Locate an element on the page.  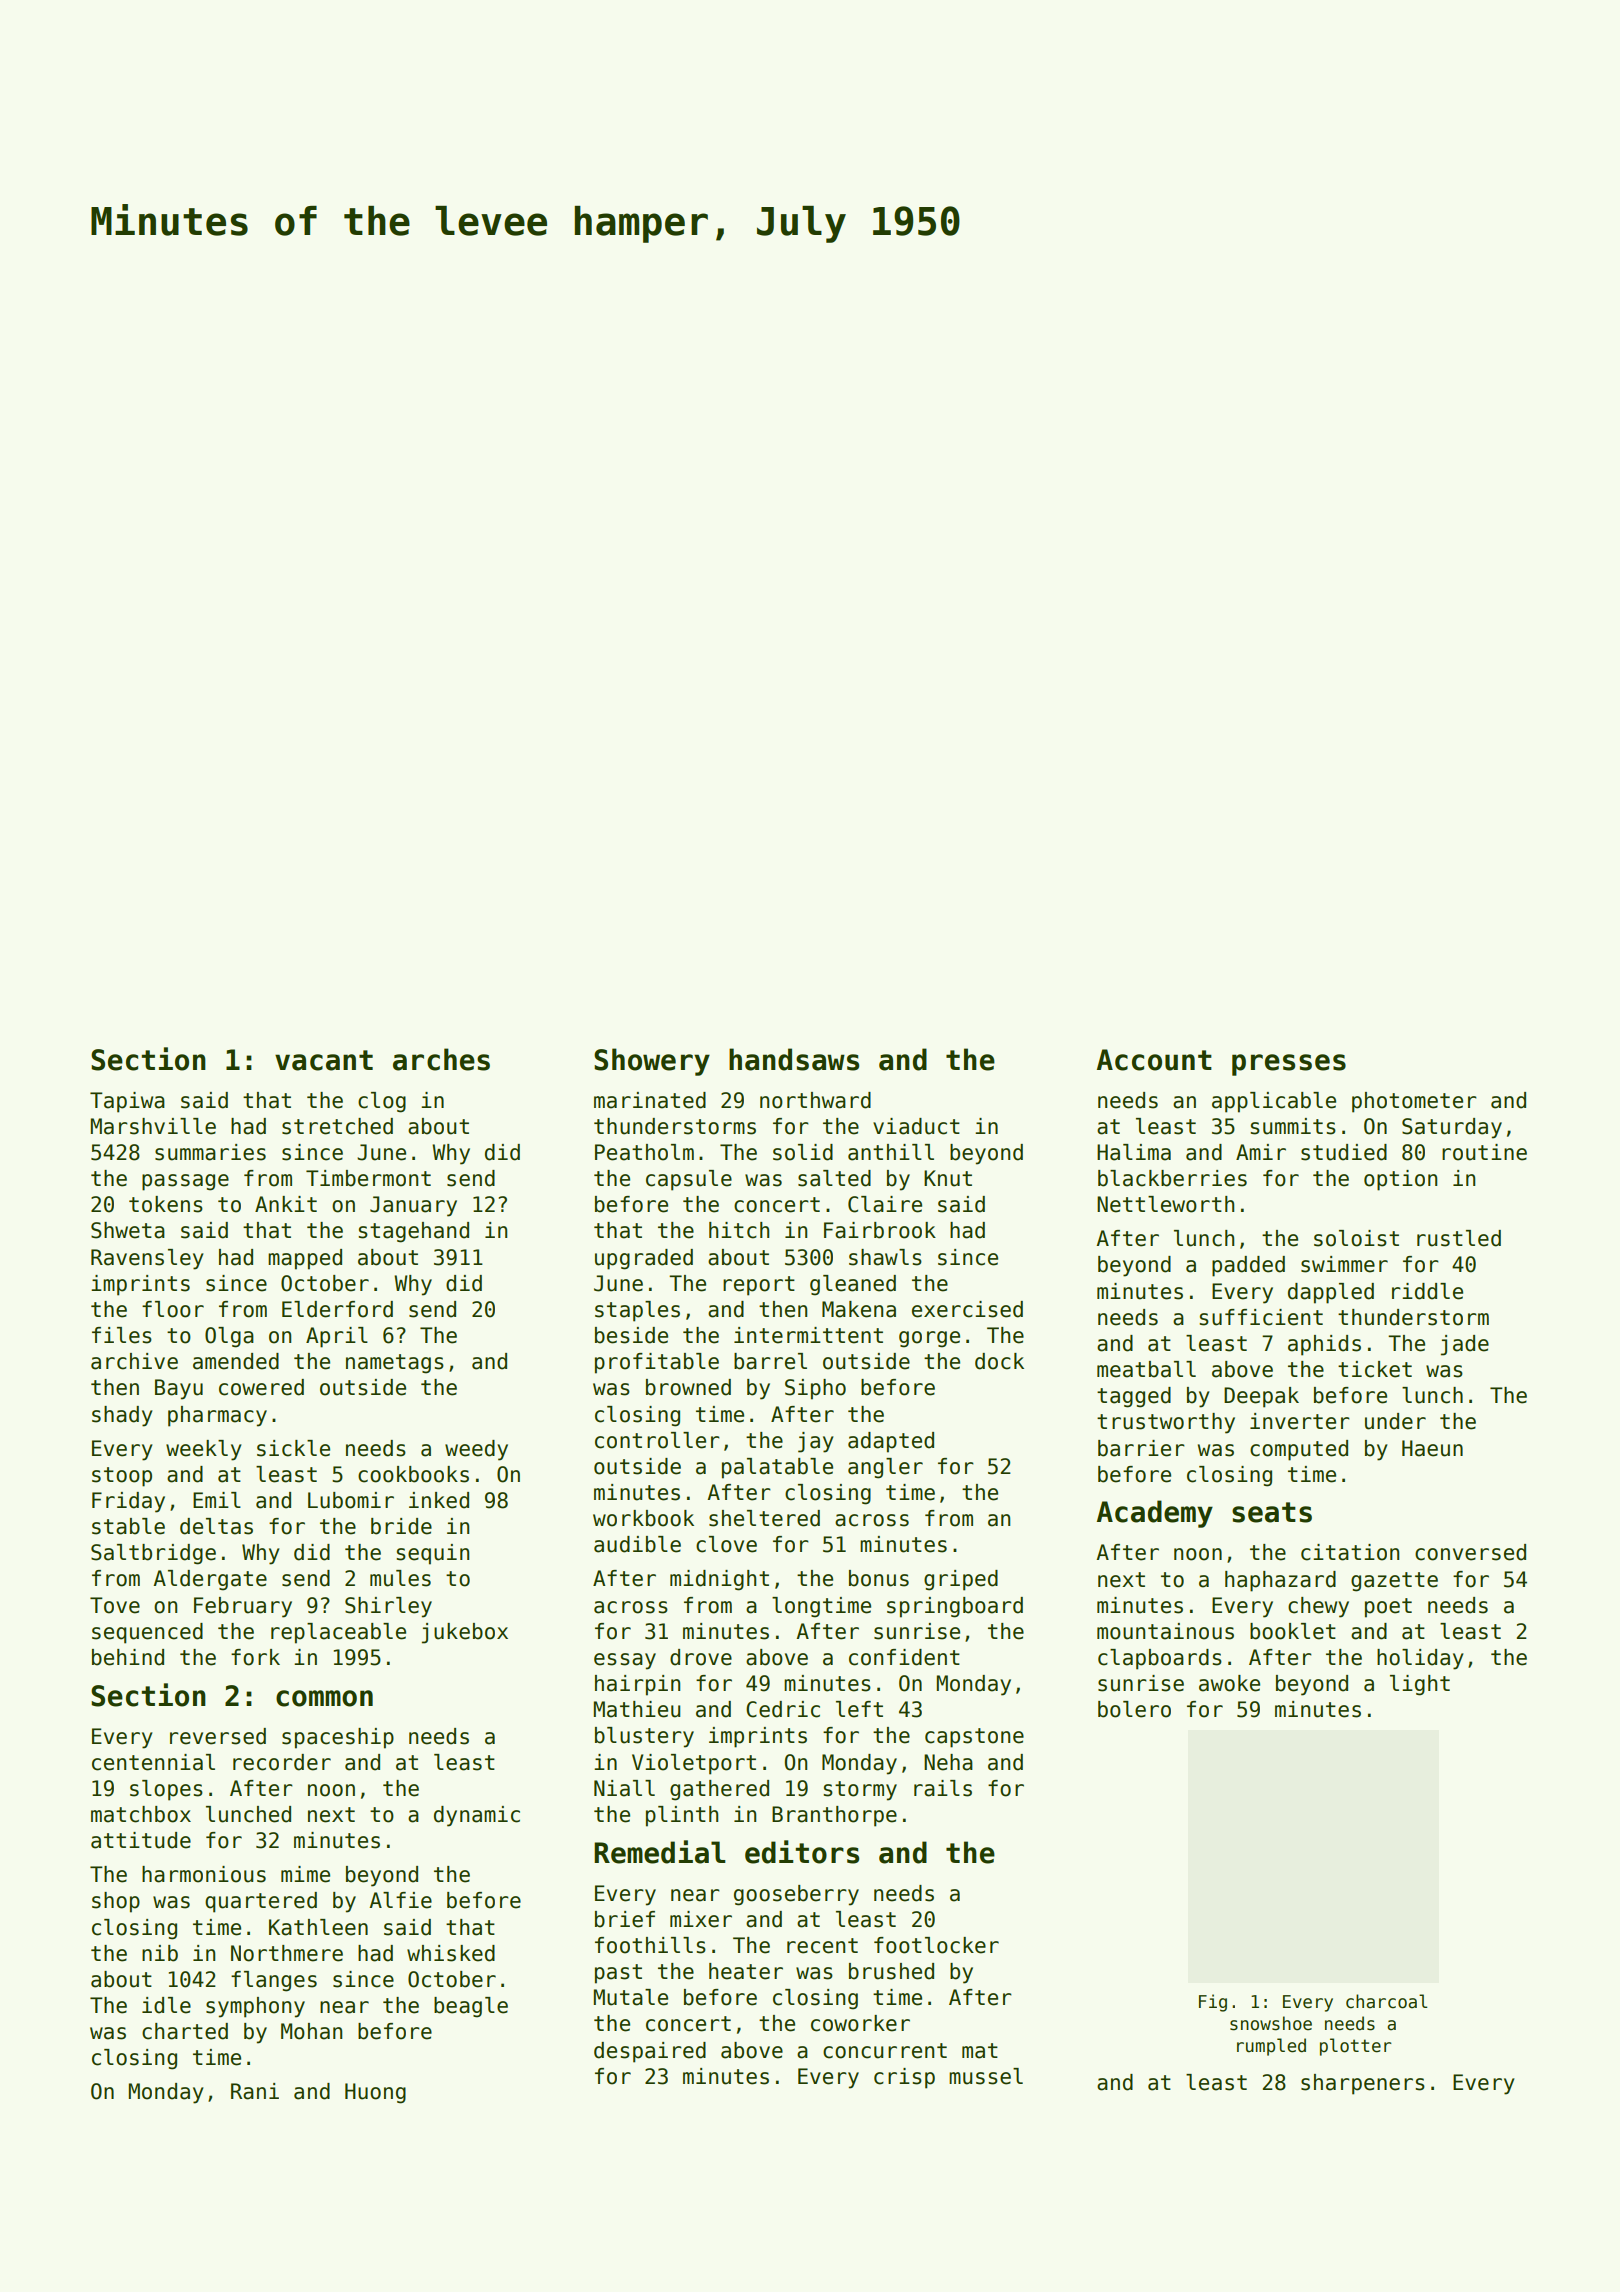
solid is located at coordinates (803, 1152).
